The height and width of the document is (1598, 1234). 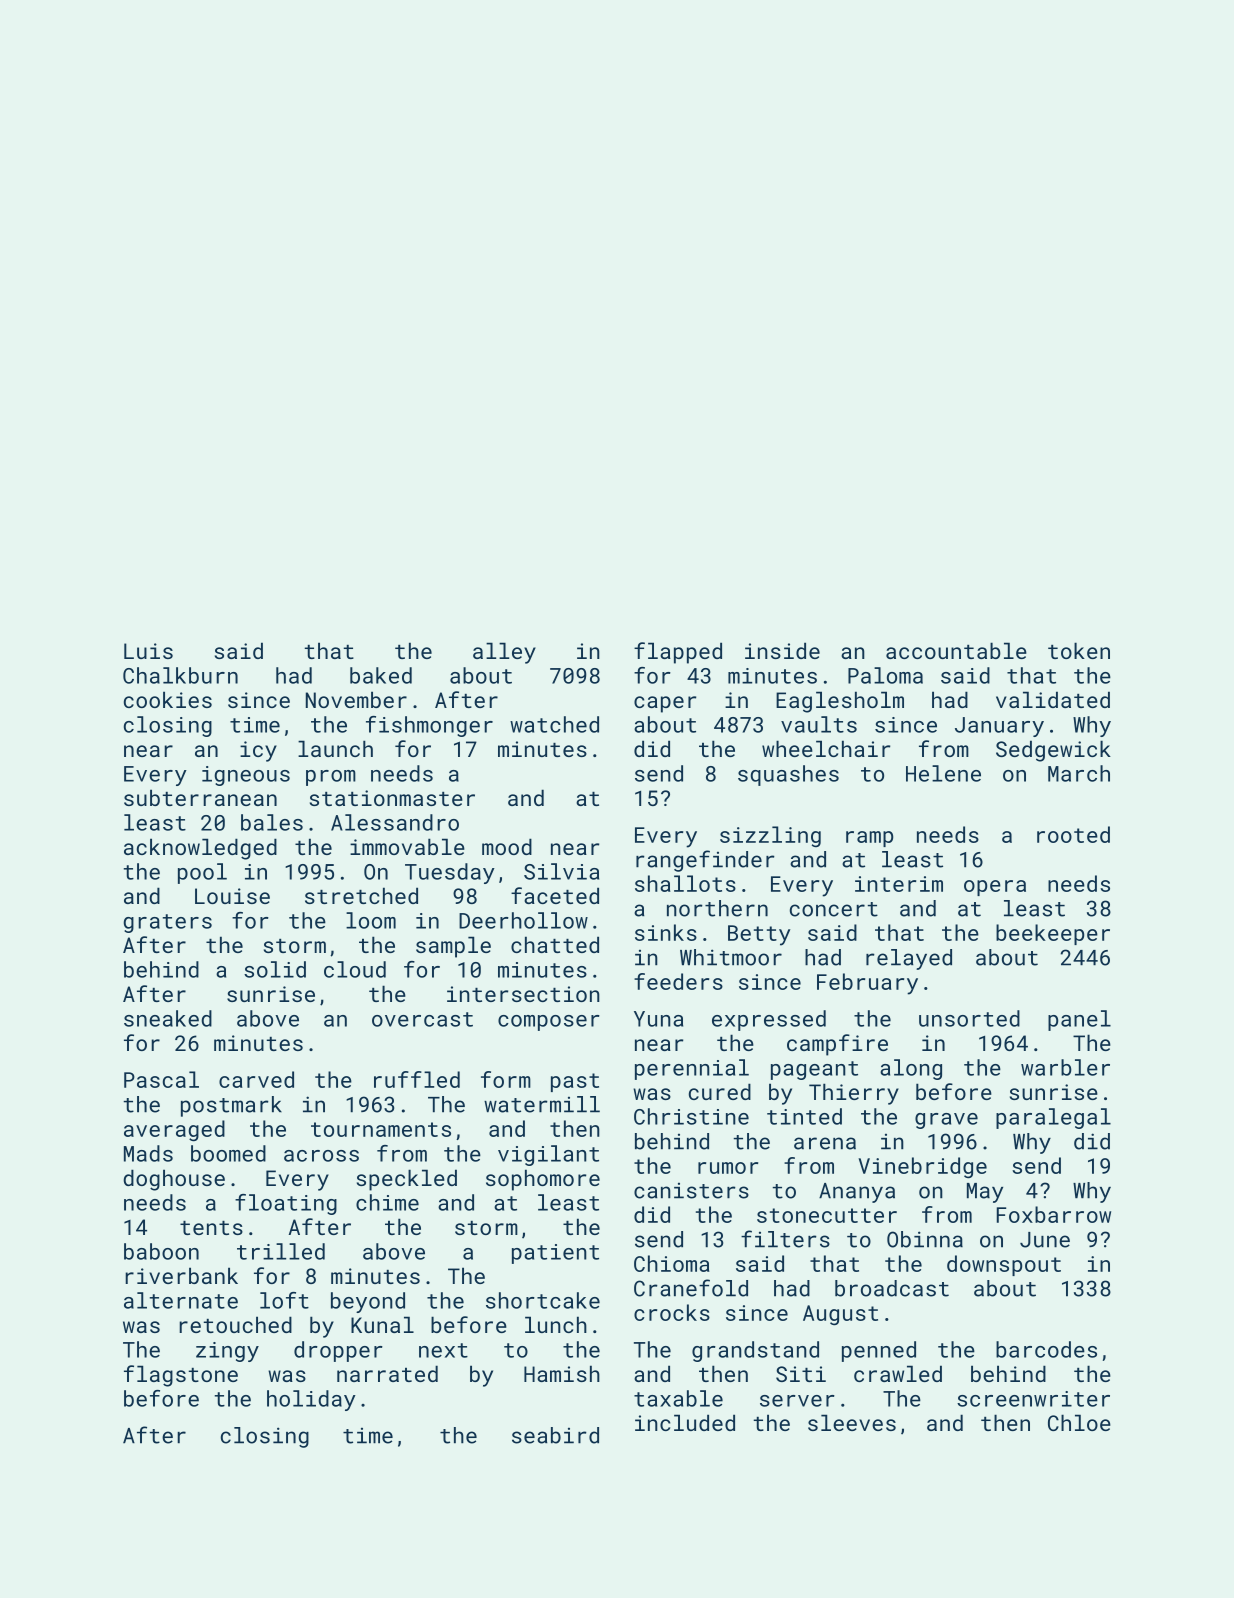 What do you see at coordinates (356, 699) in the document?
I see `November` at bounding box center [356, 699].
